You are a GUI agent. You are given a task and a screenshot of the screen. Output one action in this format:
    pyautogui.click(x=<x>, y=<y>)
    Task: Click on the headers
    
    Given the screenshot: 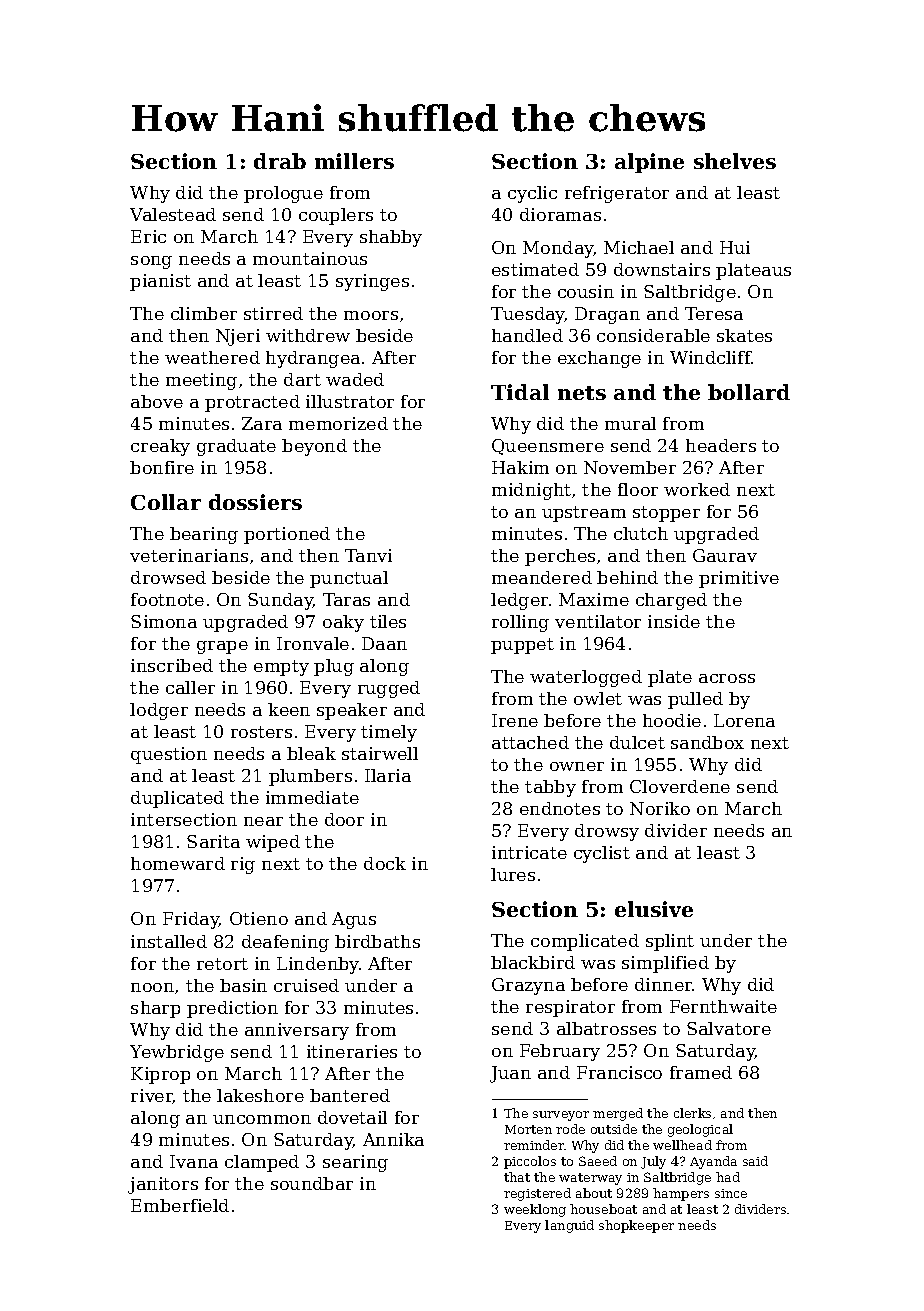 What is the action you would take?
    pyautogui.click(x=721, y=445)
